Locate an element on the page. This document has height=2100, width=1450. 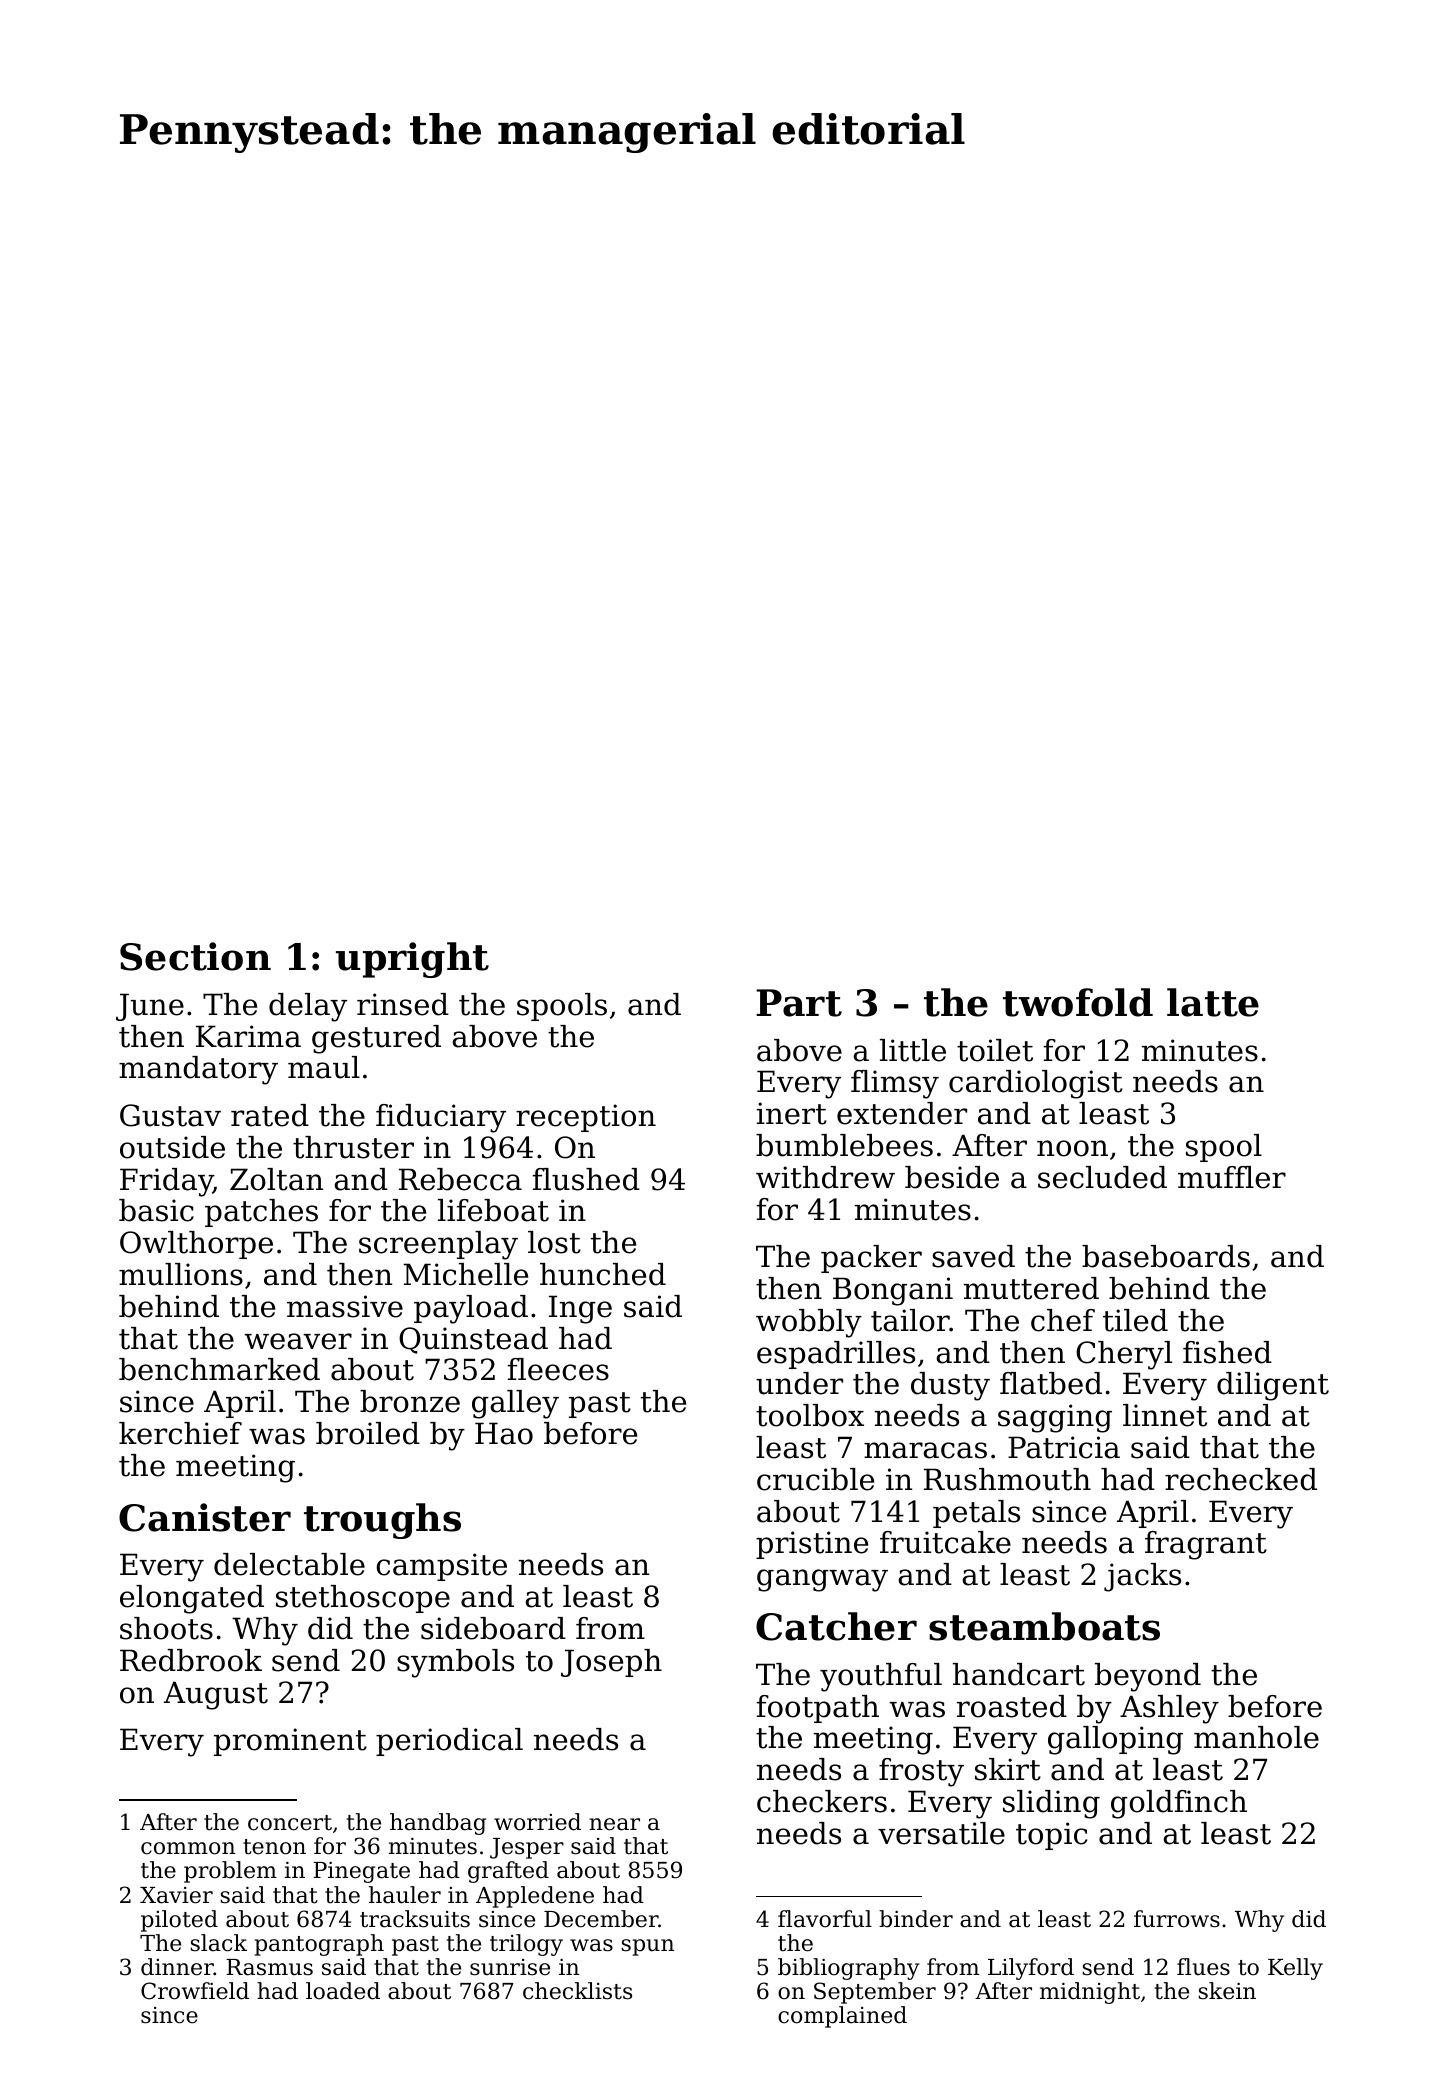
toolbox is located at coordinates (810, 1415).
